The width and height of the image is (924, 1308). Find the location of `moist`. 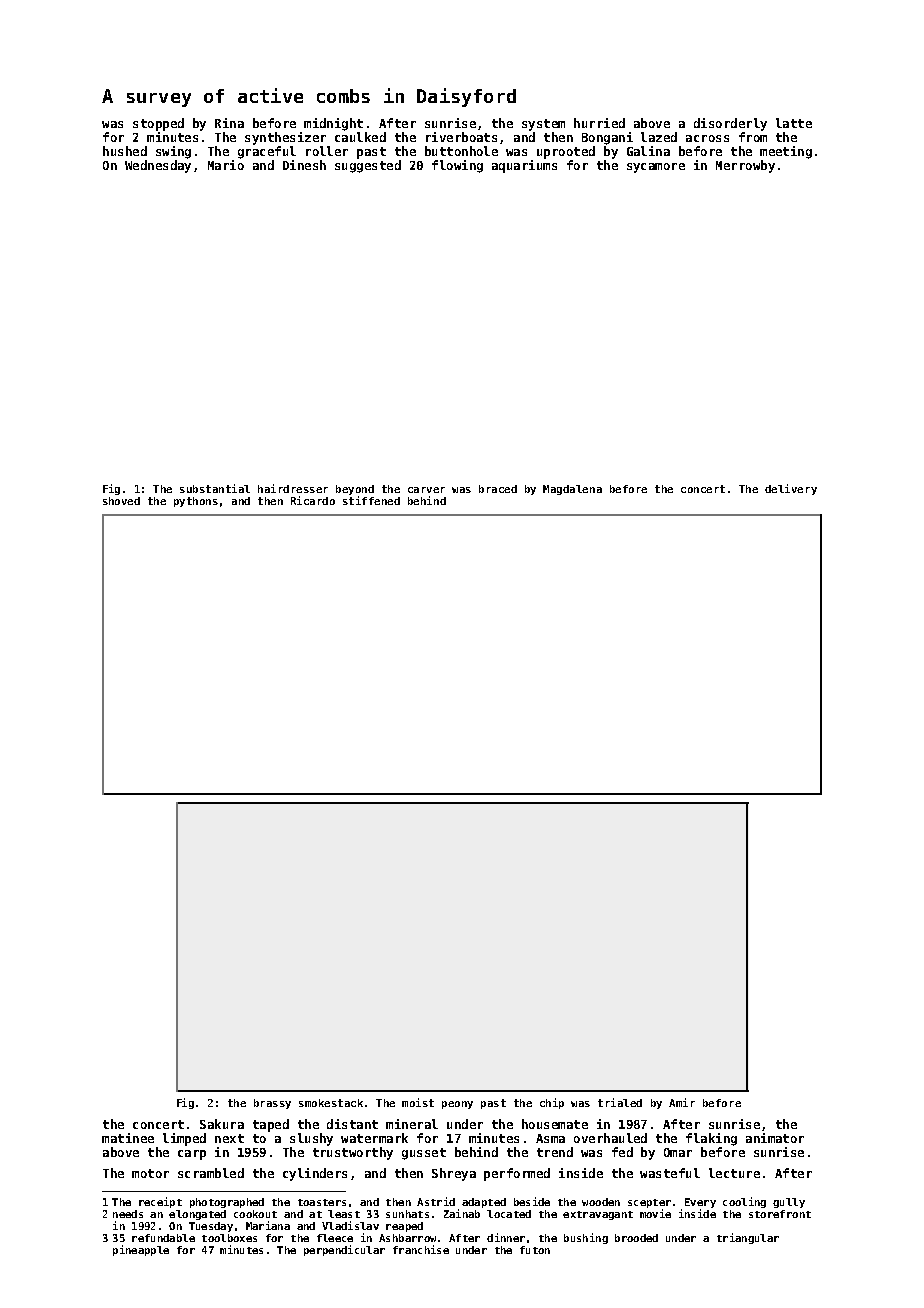

moist is located at coordinates (418, 1102).
